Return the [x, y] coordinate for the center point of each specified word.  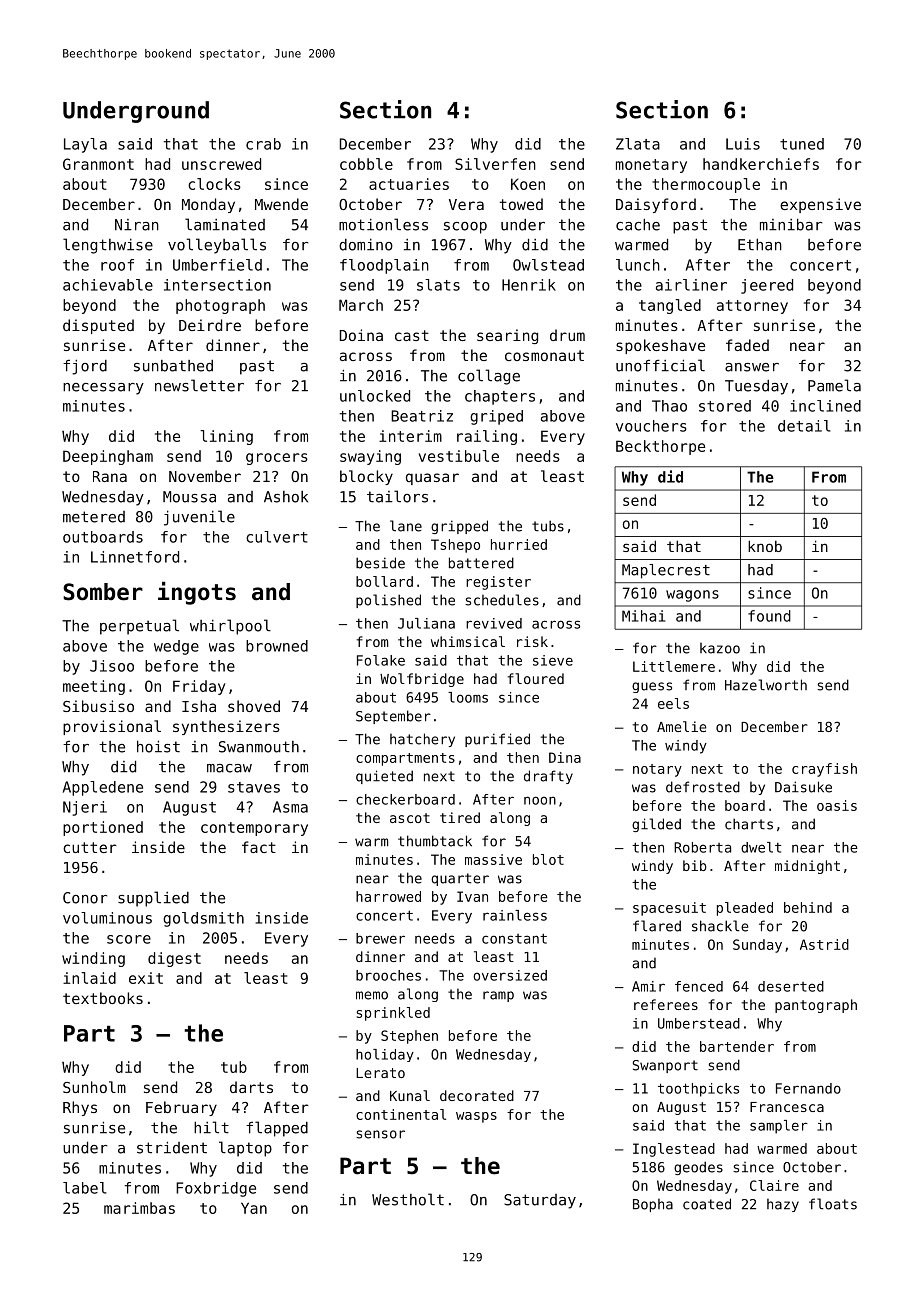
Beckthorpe [660, 447]
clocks [214, 184]
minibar [791, 224]
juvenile [199, 518]
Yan [254, 1208]
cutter [90, 847]
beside [380, 563]
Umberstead [699, 1023]
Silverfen [495, 164]
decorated [477, 1095]
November [205, 476]
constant [514, 938]
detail [804, 426]
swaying [370, 457]
